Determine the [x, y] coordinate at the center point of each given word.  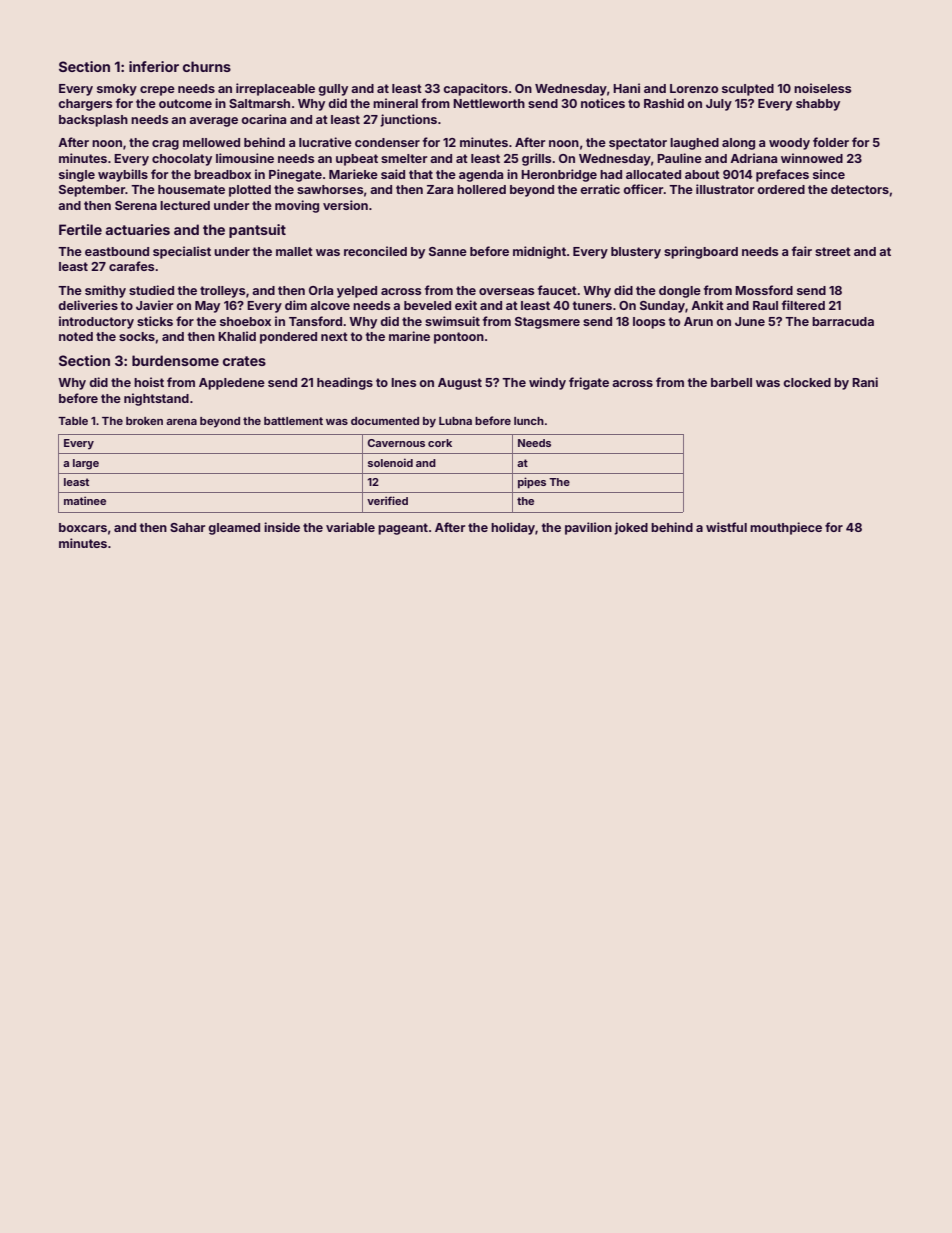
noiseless [822, 88]
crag [165, 145]
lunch [529, 421]
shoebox [245, 321]
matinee [85, 500]
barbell [731, 382]
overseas [506, 291]
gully [333, 90]
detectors [860, 189]
